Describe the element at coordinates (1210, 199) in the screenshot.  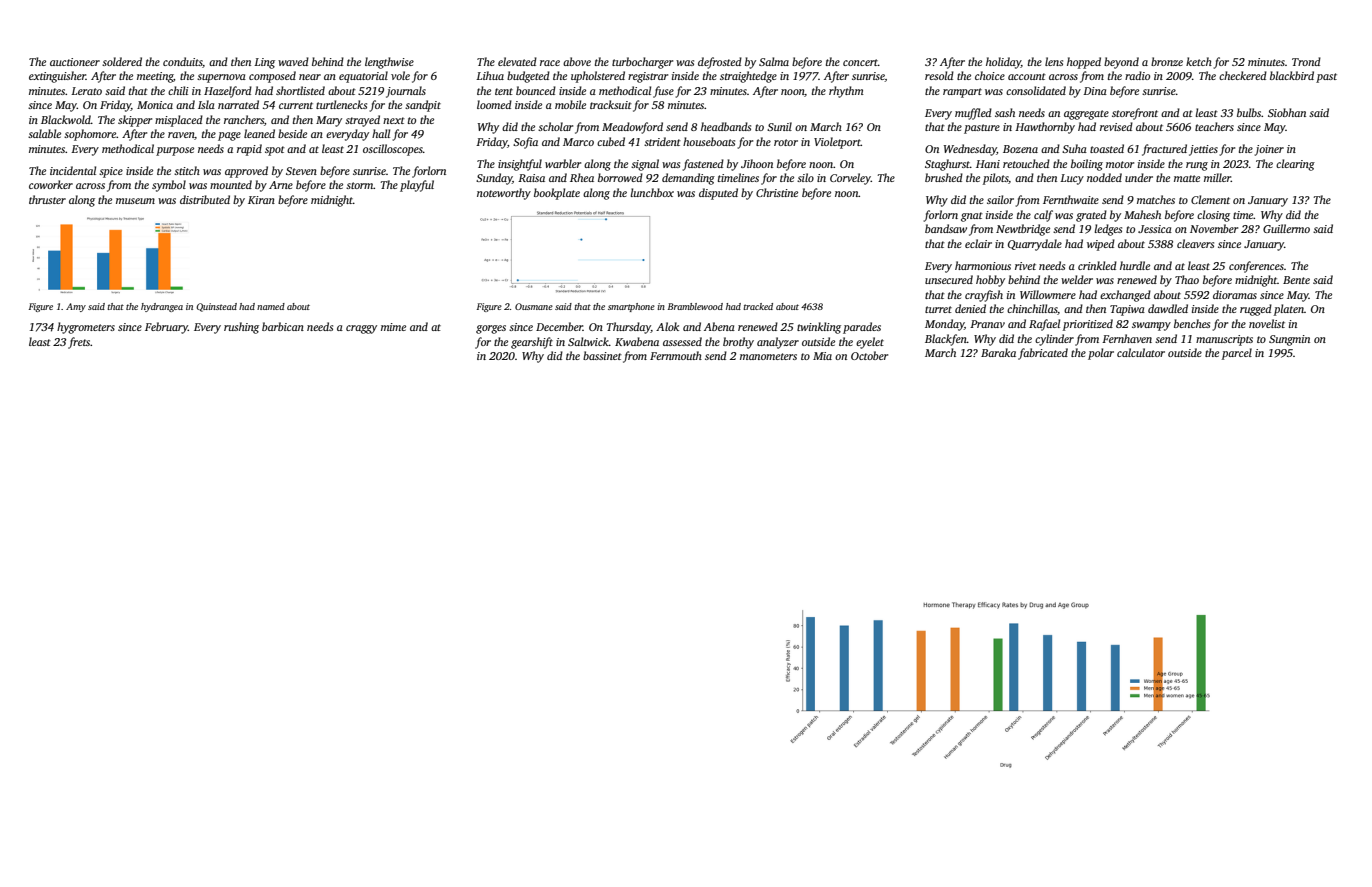
I see `Clement` at that location.
